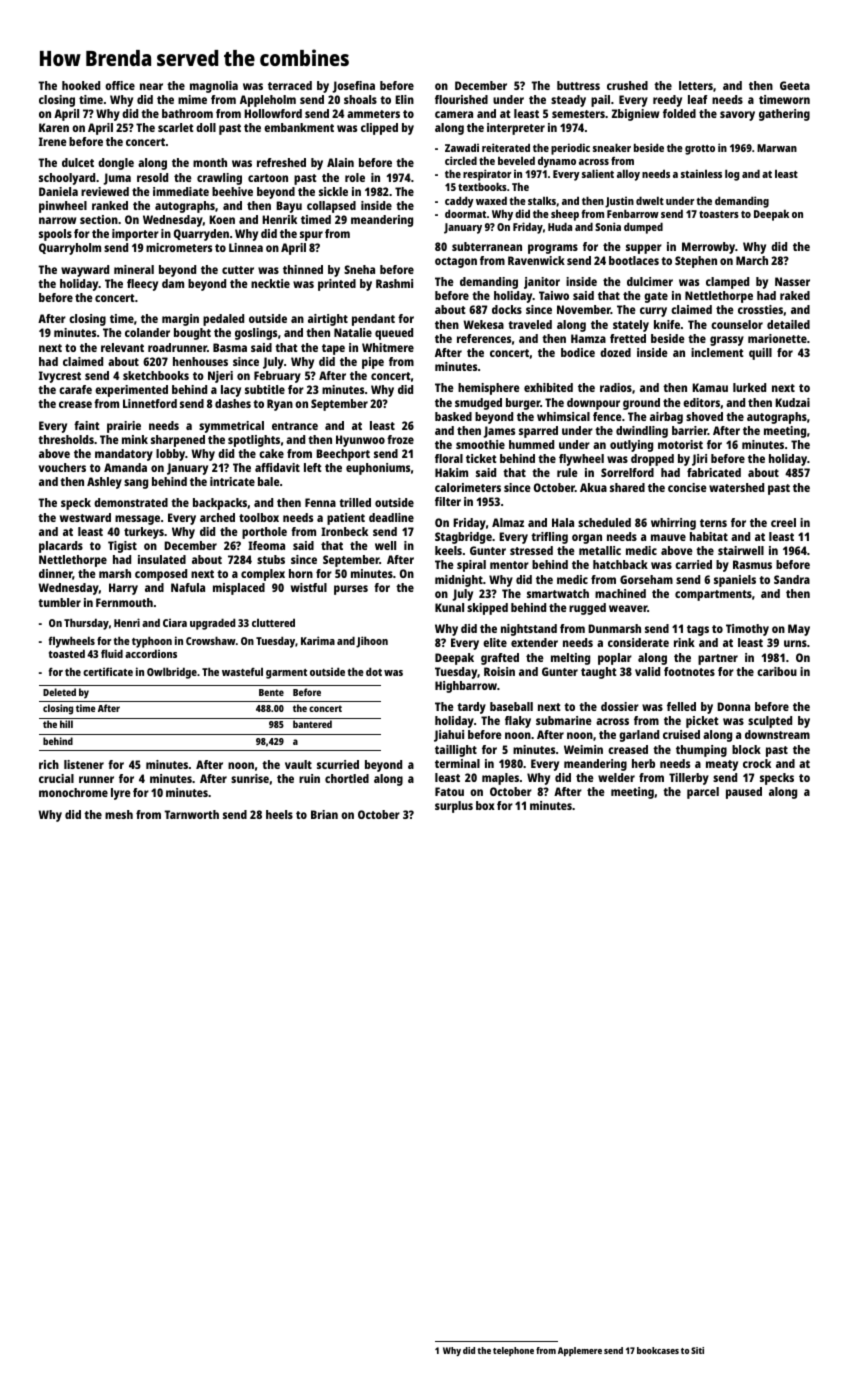  I want to click on thinned, so click(303, 269).
